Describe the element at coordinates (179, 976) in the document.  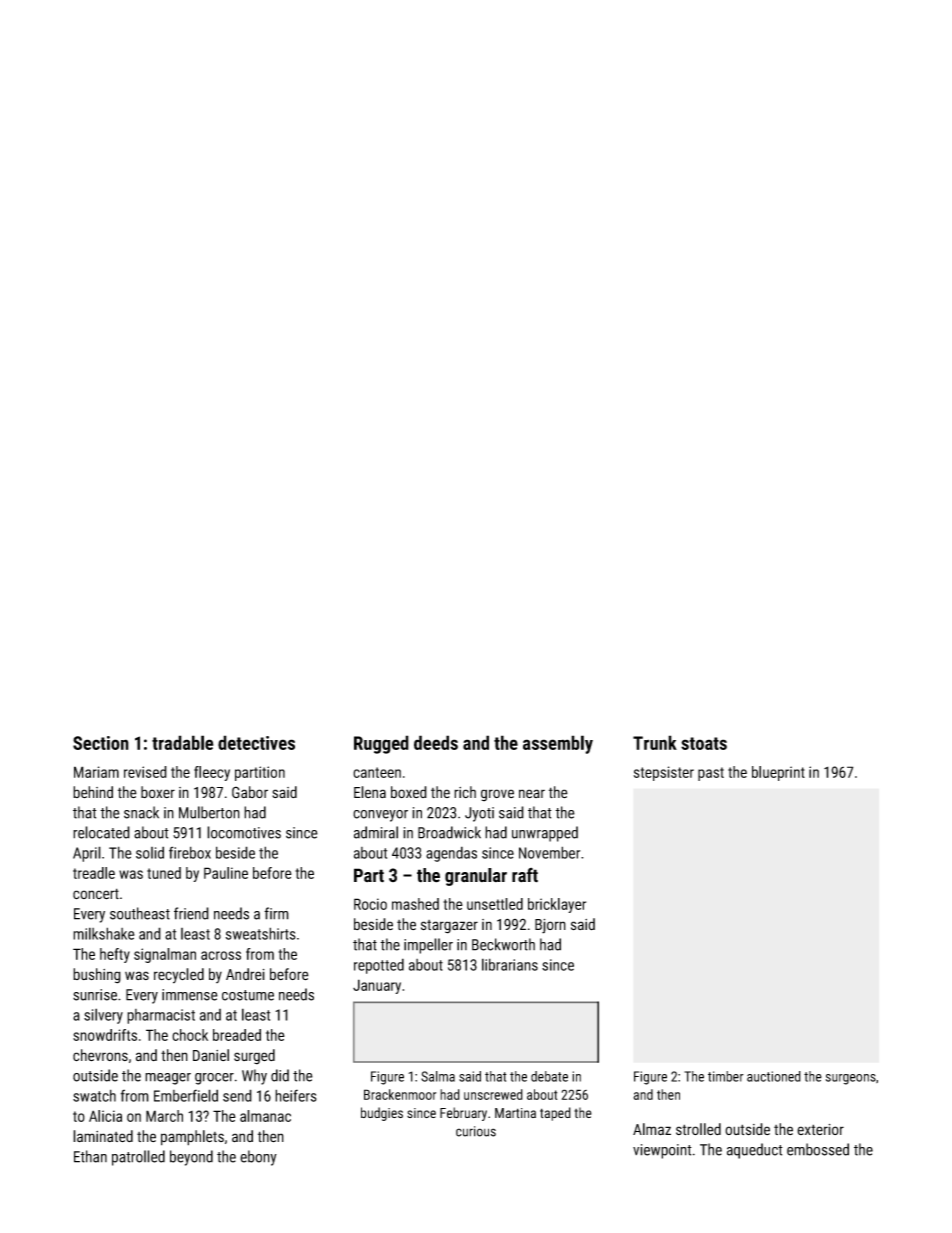
I see `recycled` at that location.
